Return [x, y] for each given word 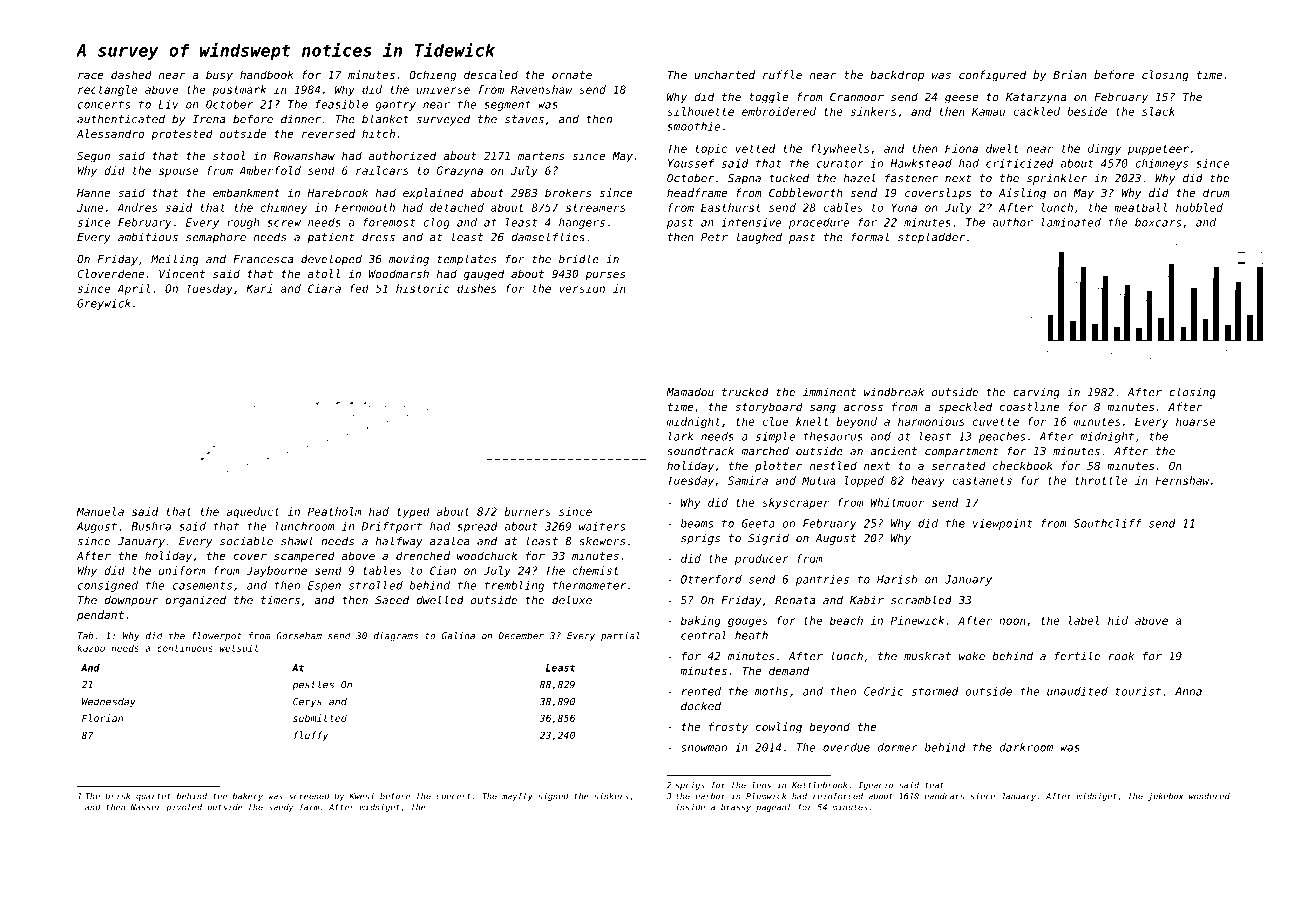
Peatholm [335, 511]
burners [527, 511]
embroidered [779, 111]
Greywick [104, 304]
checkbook [1023, 465]
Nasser [146, 807]
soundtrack [700, 451]
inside [690, 807]
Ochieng [432, 76]
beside [1087, 111]
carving [1036, 393]
